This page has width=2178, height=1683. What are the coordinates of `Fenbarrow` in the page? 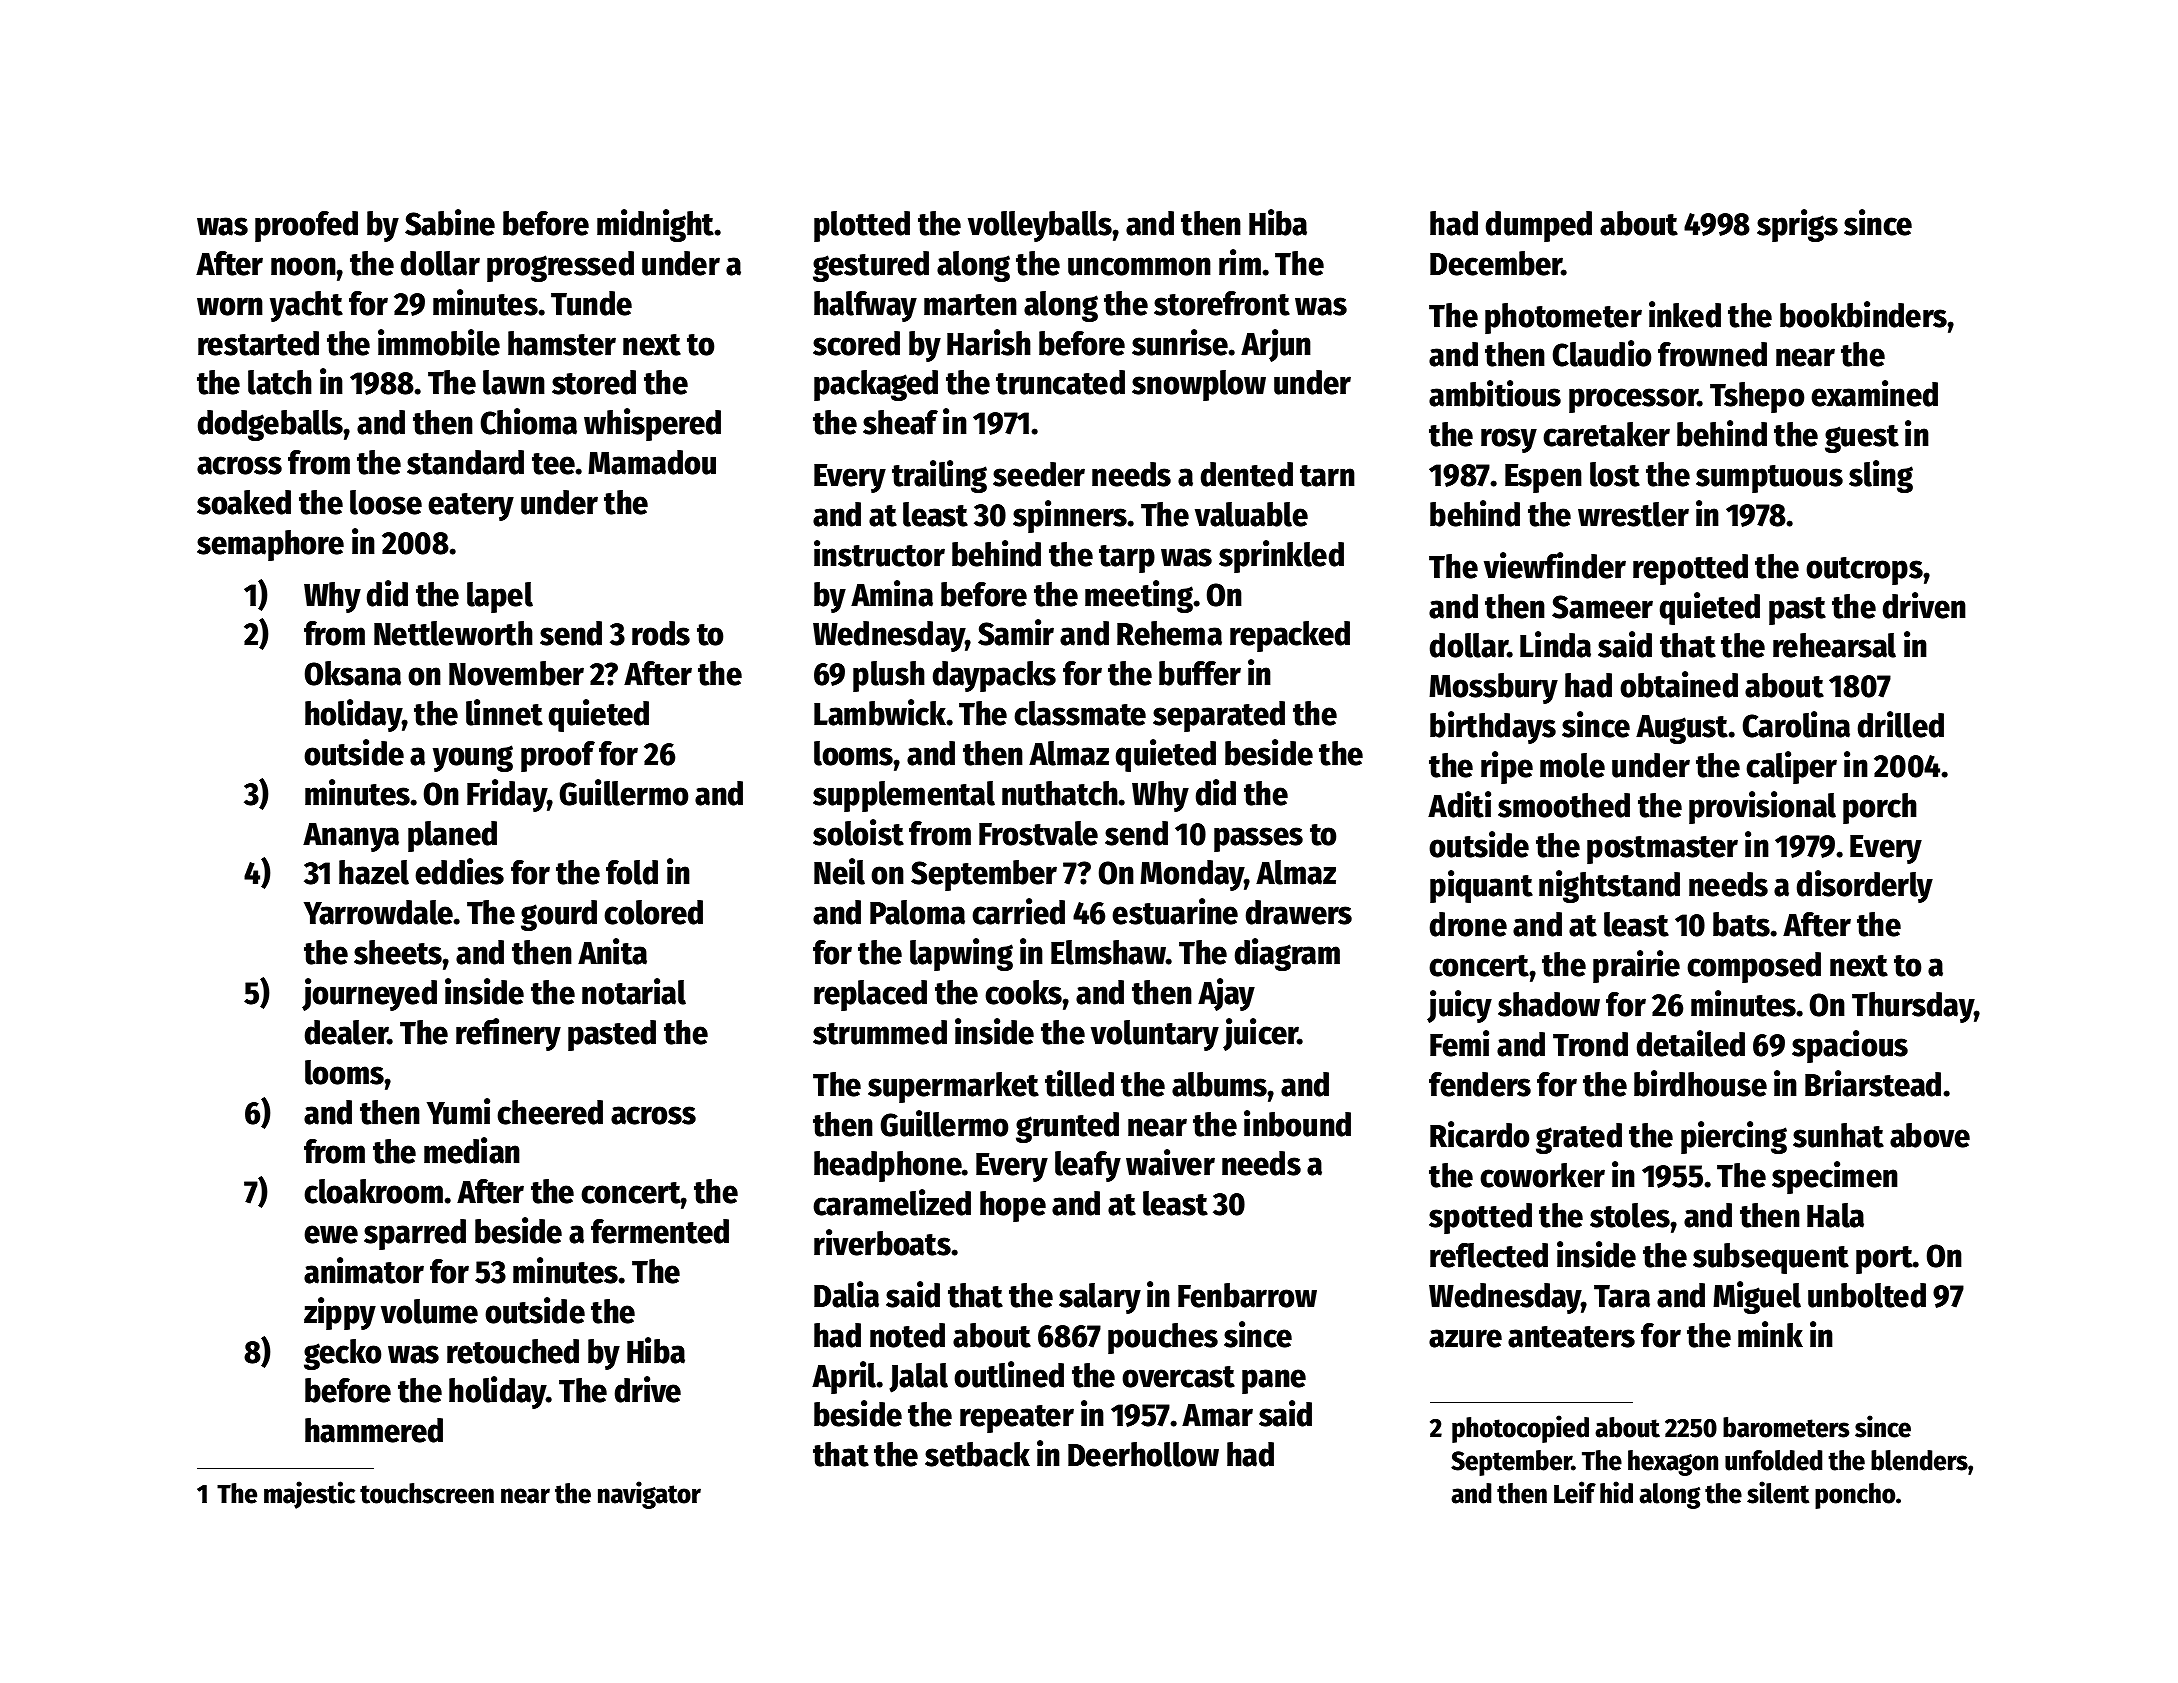 It's located at (1247, 1295).
